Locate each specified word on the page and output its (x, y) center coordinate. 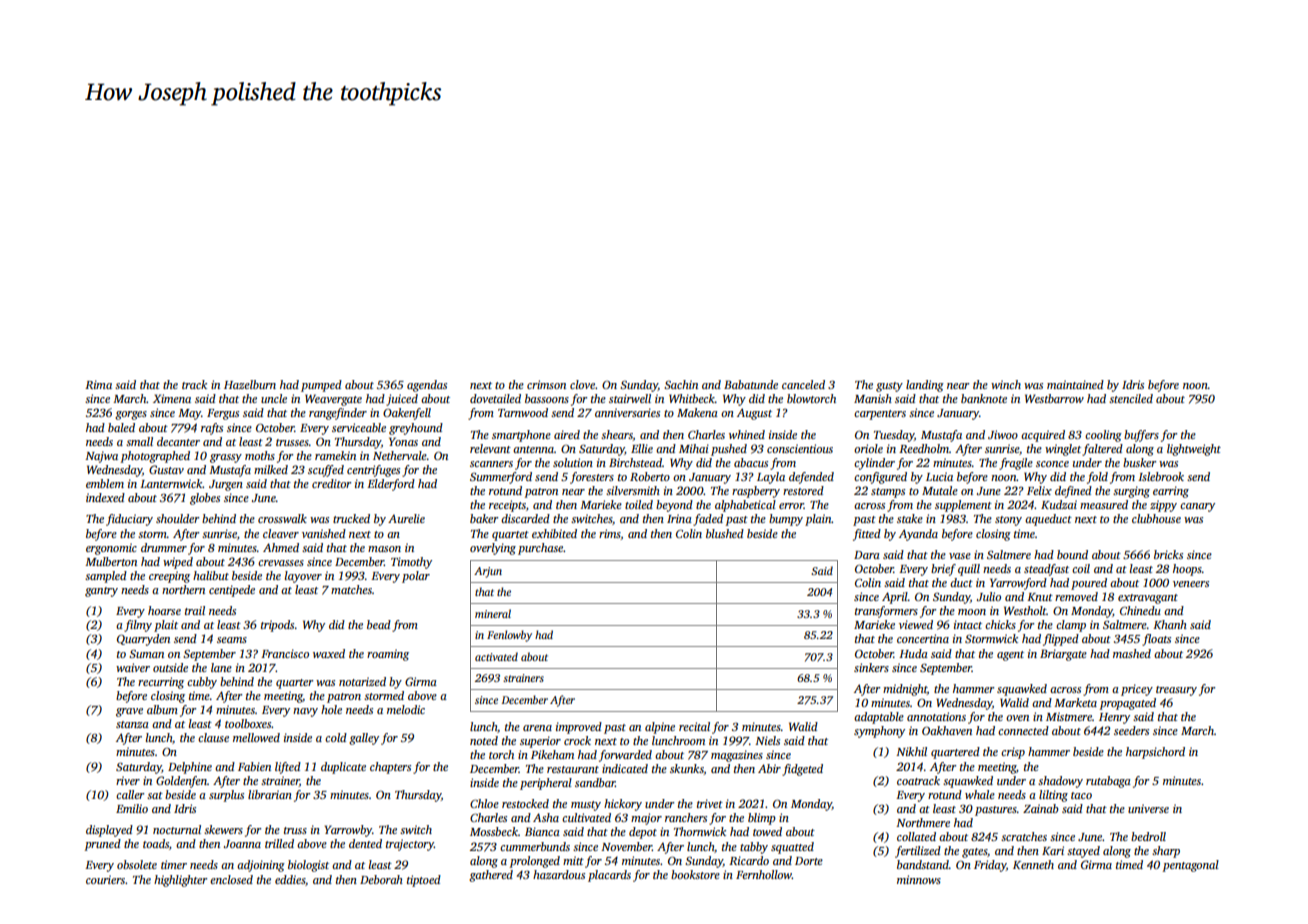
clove (582, 384)
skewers (223, 829)
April (895, 598)
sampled (106, 577)
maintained (1075, 384)
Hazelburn (250, 384)
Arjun (488, 572)
